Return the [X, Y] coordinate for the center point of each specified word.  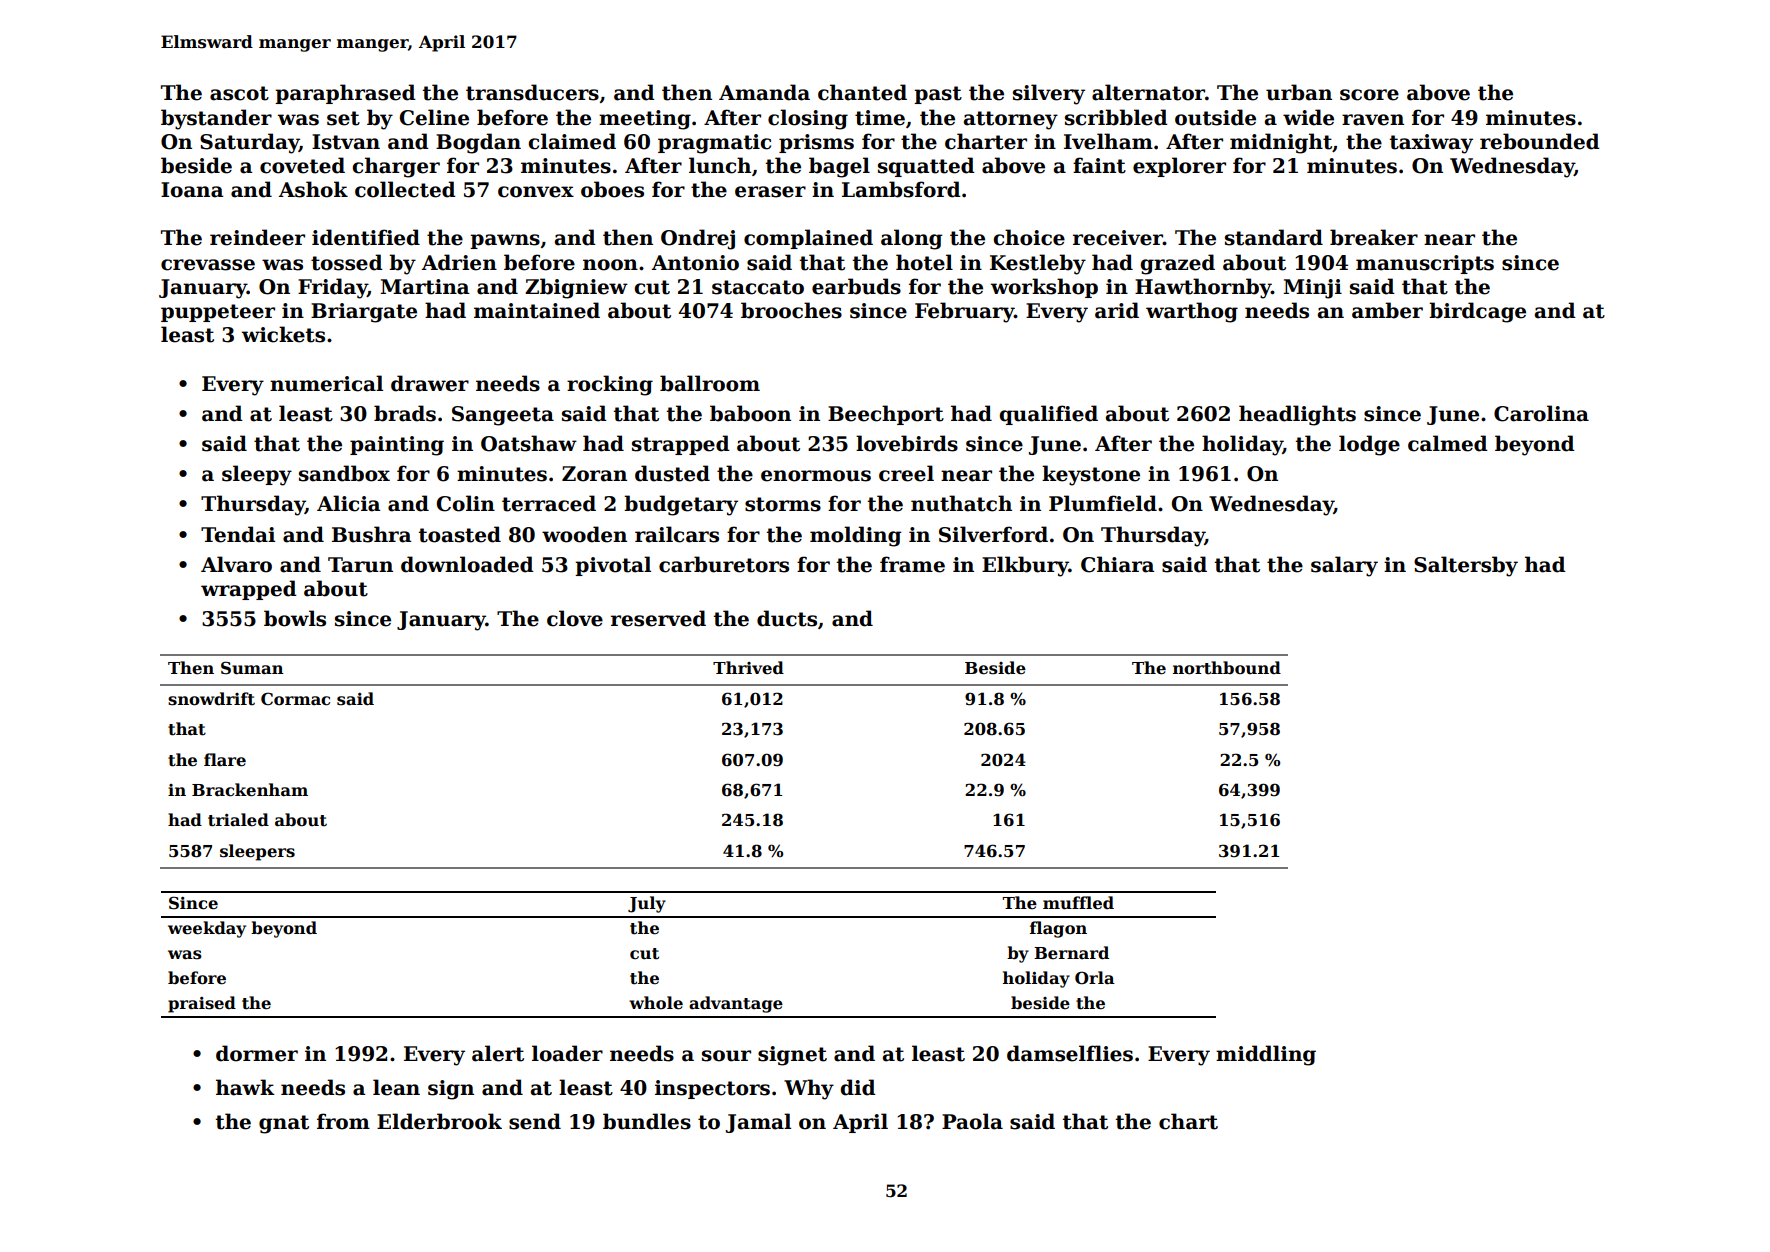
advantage [736, 1004]
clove [575, 618]
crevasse [208, 265]
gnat [284, 1124]
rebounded [1540, 141]
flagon [1058, 929]
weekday [207, 929]
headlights [1297, 415]
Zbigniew [576, 288]
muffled [1078, 903]
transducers [532, 92]
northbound [1227, 668]
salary [1344, 566]
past [938, 95]
